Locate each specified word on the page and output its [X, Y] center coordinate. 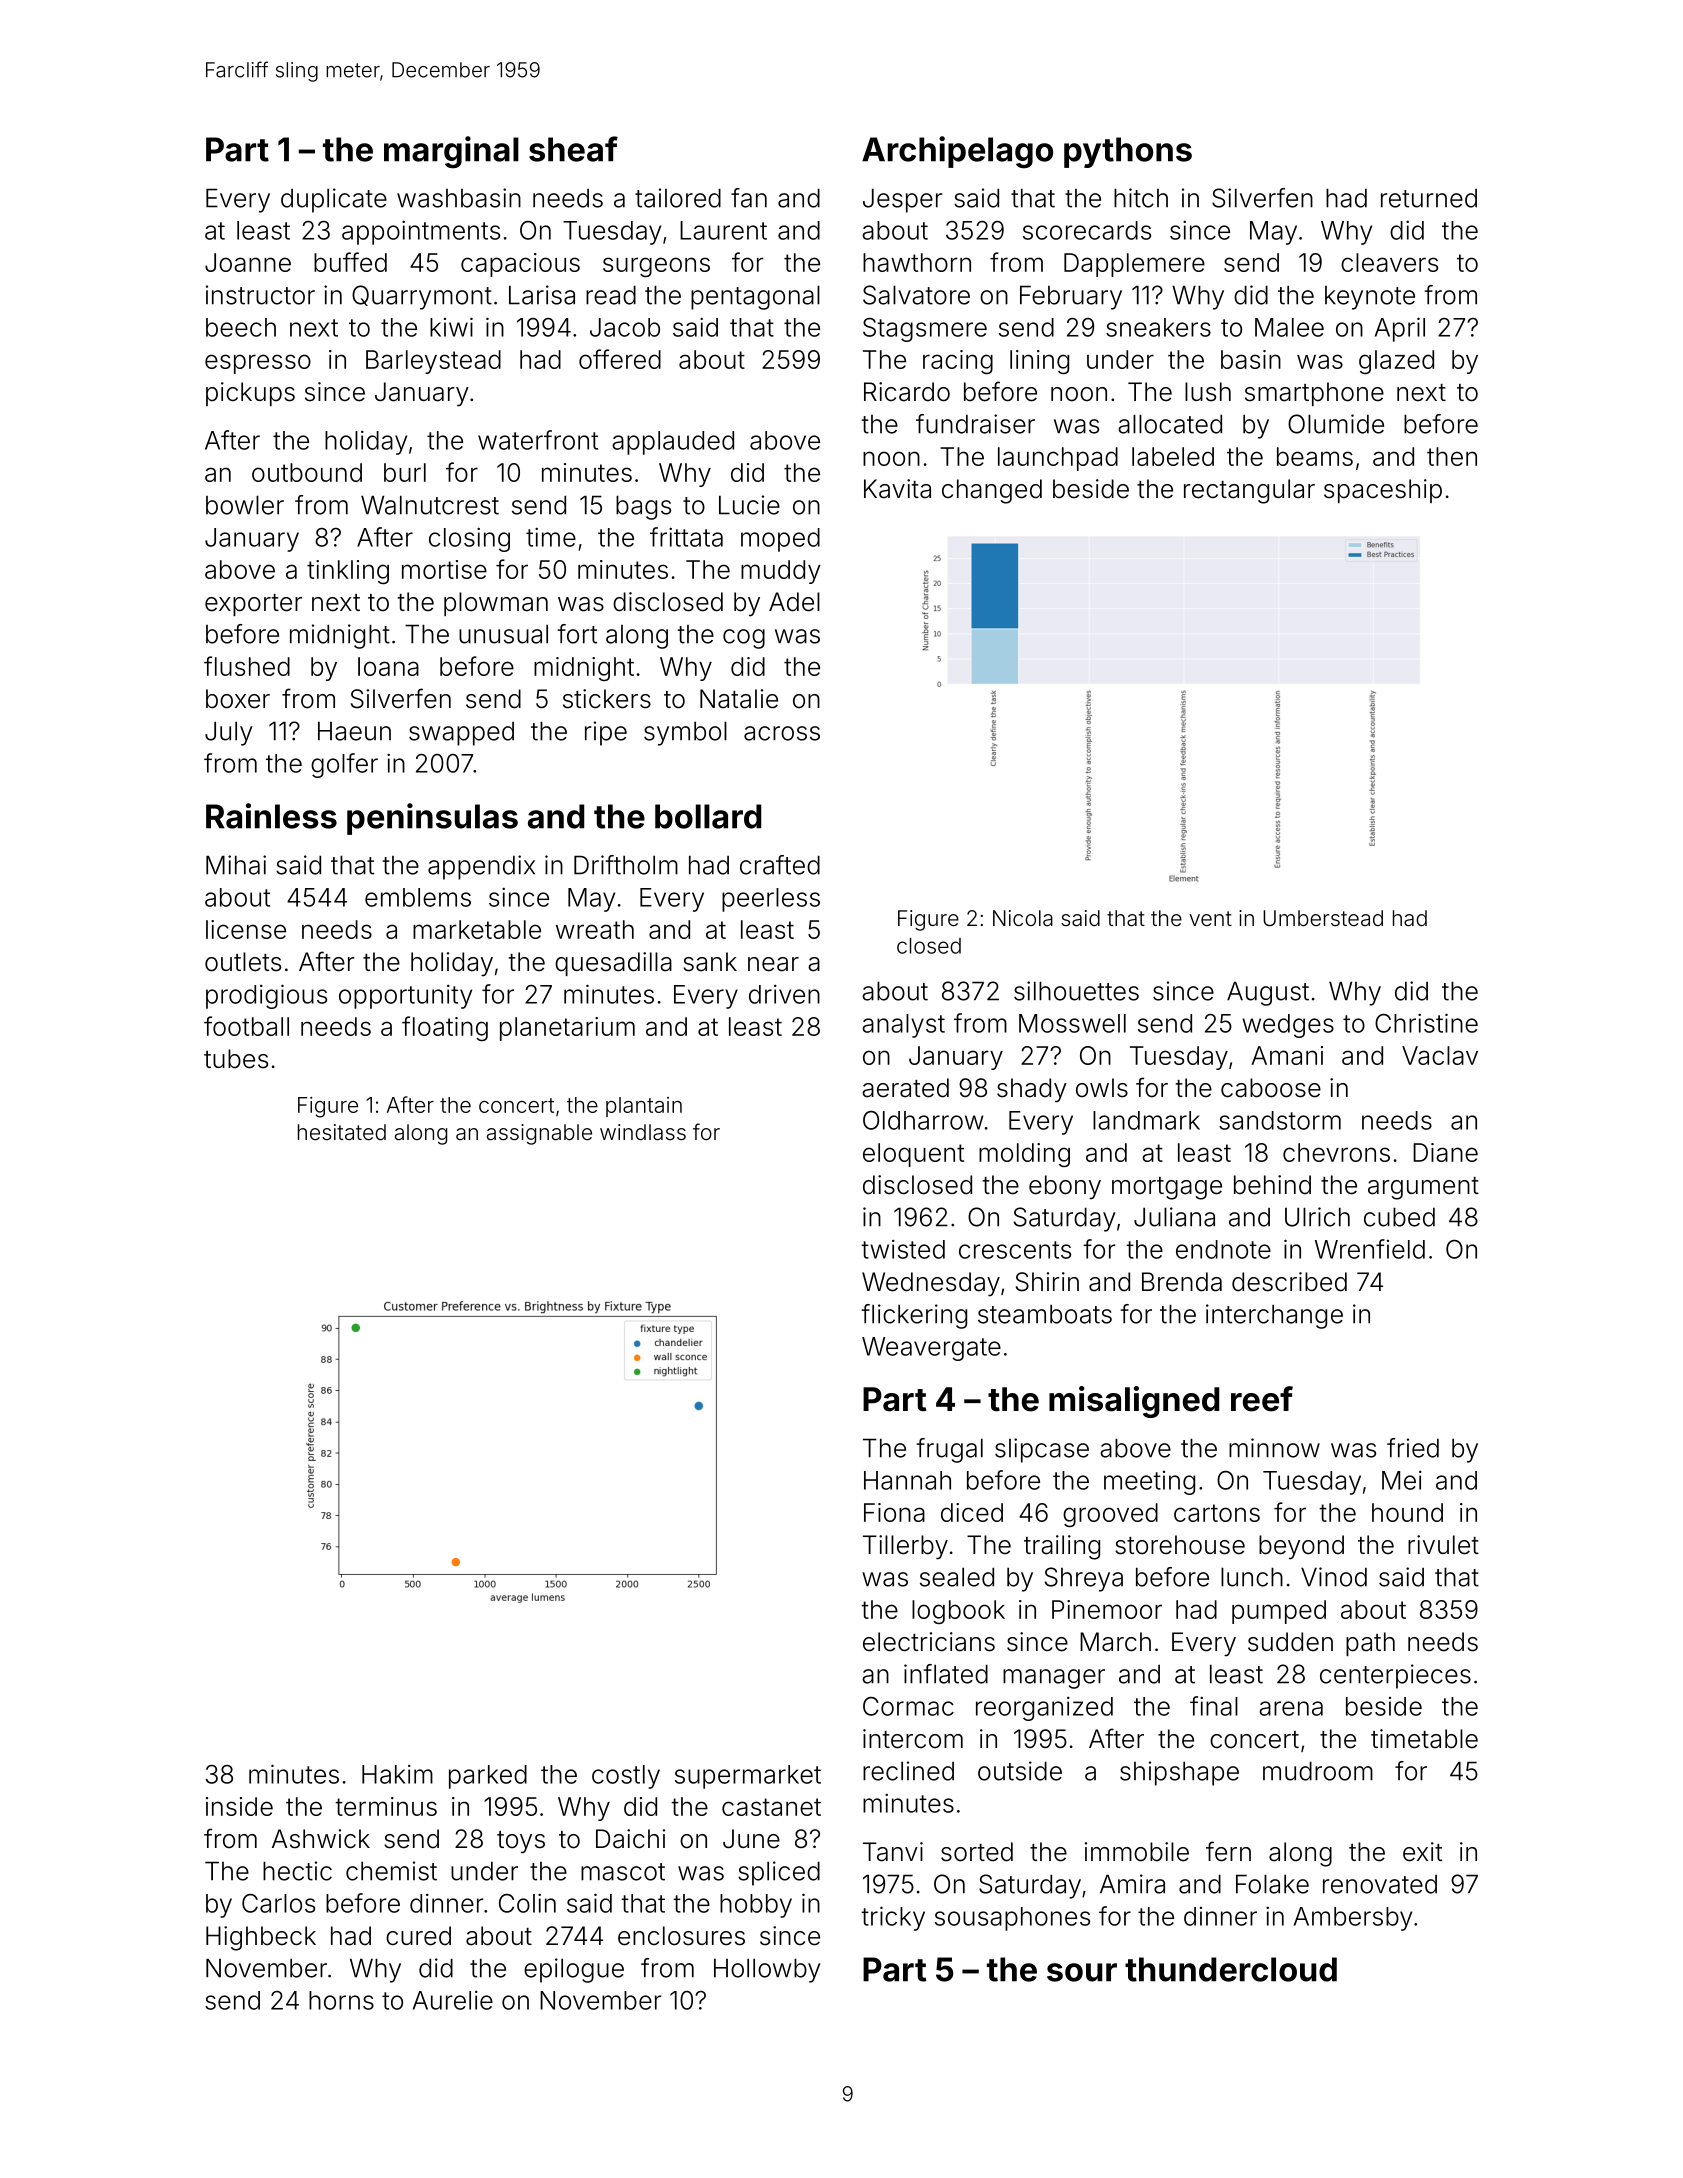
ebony [1065, 1187]
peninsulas [432, 819]
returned [1429, 198]
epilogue [574, 1970]
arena [1291, 1708]
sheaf [573, 149]
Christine [1426, 1023]
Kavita [897, 489]
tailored [678, 198]
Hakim [397, 1774]
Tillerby [905, 1547]
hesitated [342, 1132]
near [773, 964]
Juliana [1174, 1217]
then [1452, 456]
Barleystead [433, 362]
